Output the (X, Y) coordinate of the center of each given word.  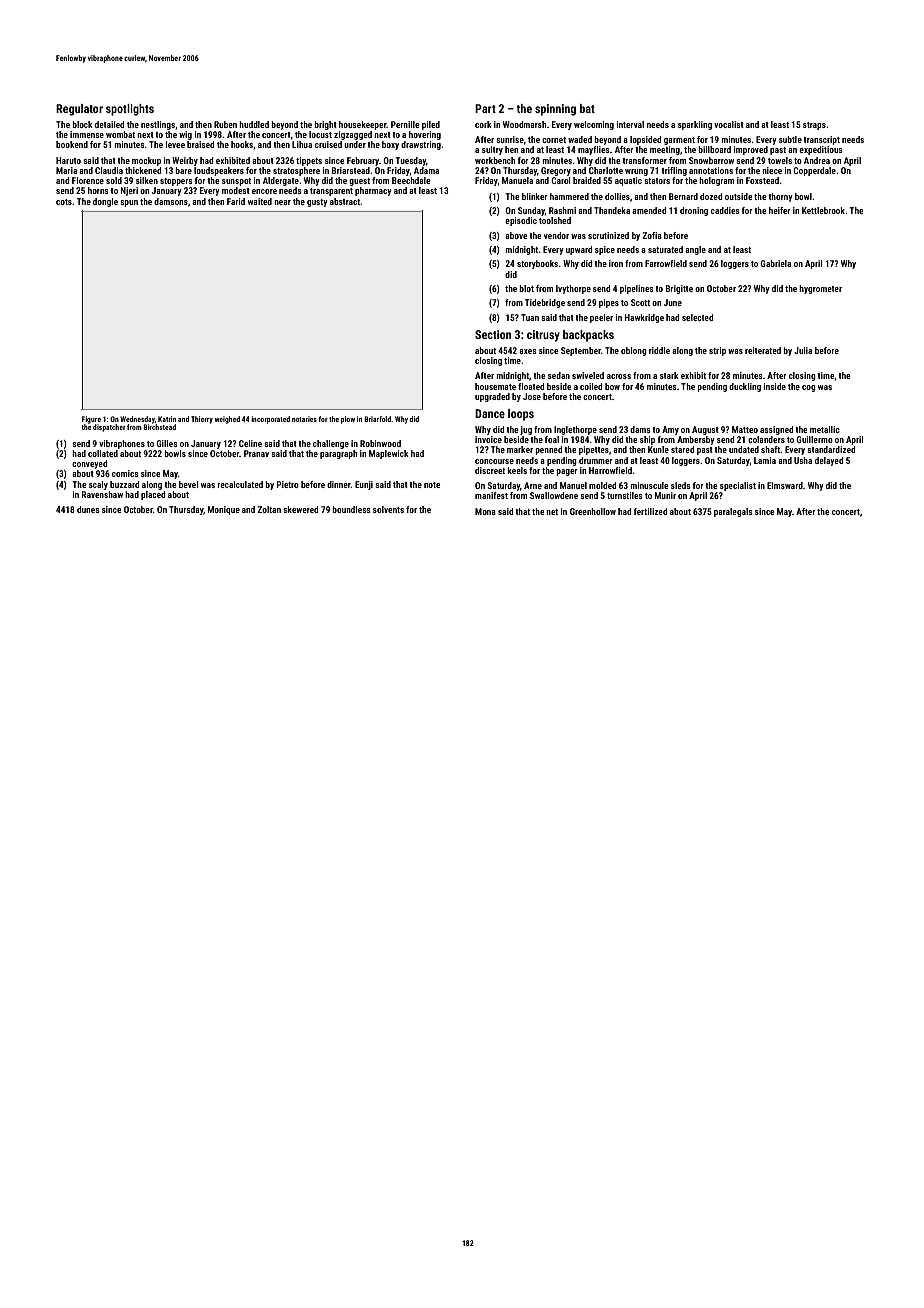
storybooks (537, 264)
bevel (188, 484)
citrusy (543, 336)
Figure (91, 420)
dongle (105, 202)
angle (695, 250)
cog (809, 388)
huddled (254, 124)
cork (483, 124)
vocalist (729, 124)
